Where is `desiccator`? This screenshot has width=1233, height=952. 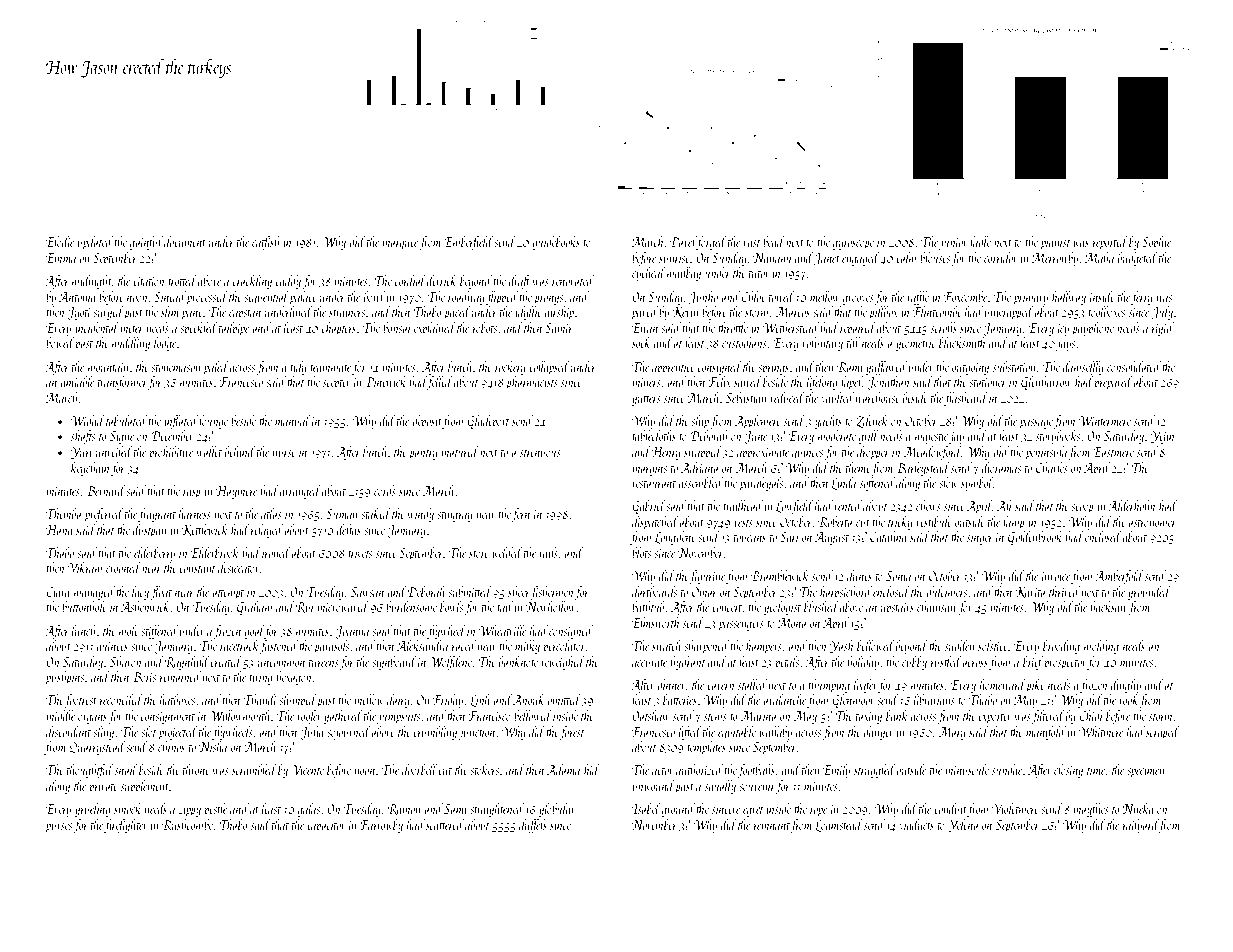
desiccator is located at coordinates (239, 567).
